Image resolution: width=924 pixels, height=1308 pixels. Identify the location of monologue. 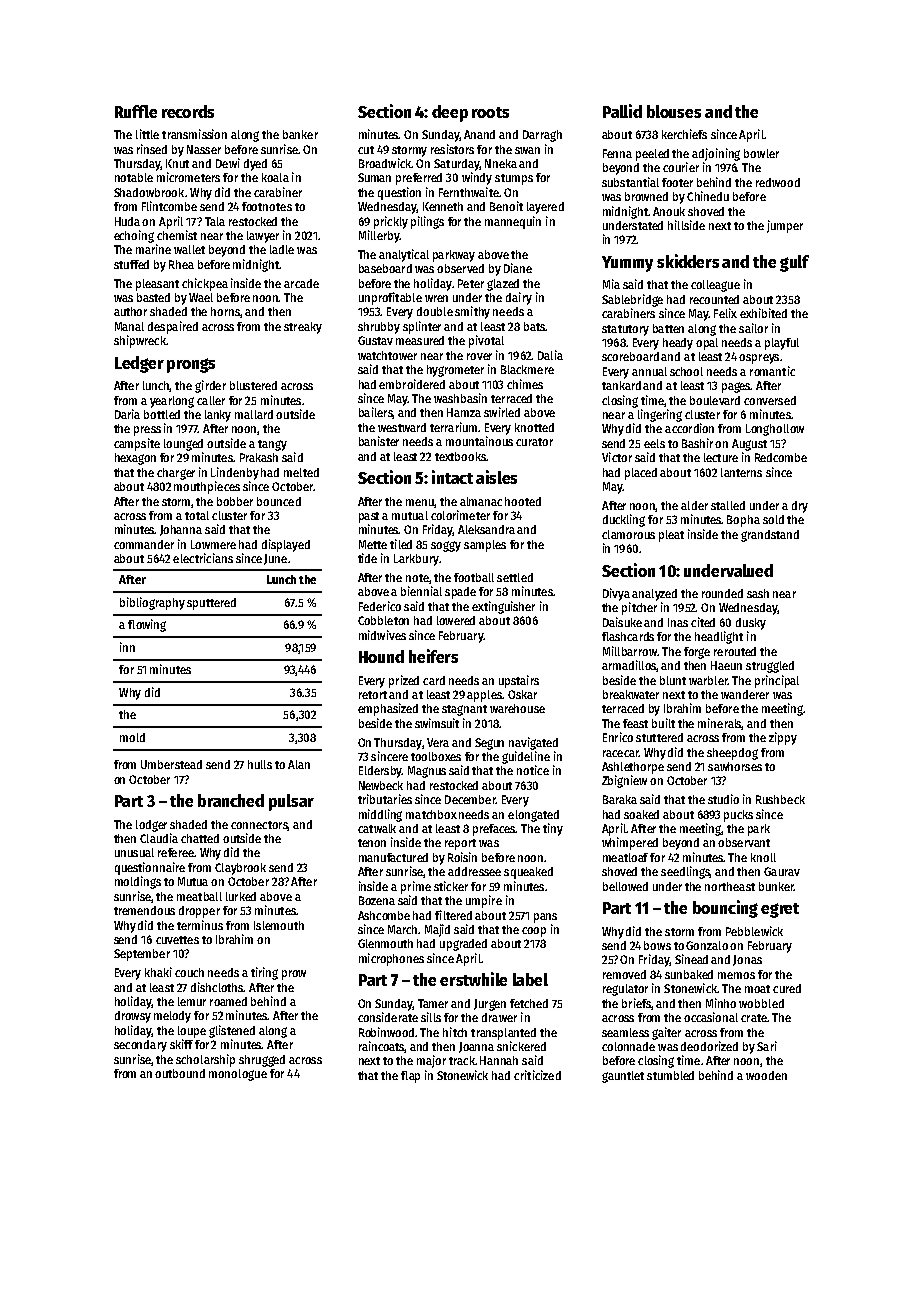
(238, 1075).
